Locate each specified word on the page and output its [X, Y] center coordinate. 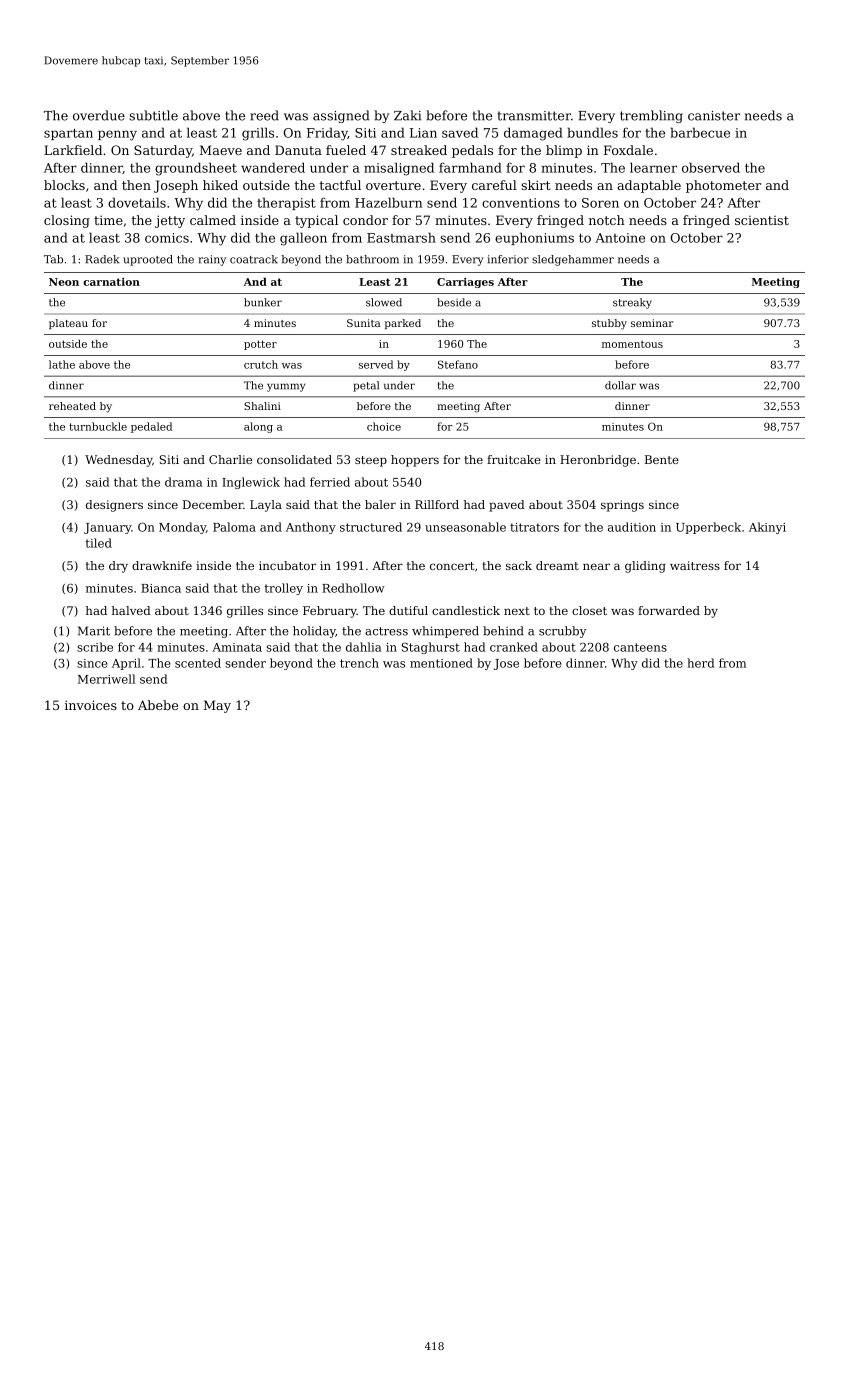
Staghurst [431, 648]
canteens [640, 647]
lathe [62, 364]
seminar [652, 323]
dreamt [557, 565]
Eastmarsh [401, 237]
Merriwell [106, 679]
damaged [533, 134]
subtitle [153, 115]
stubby [609, 324]
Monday [182, 528]
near [596, 566]
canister [714, 116]
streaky [632, 303]
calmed [213, 220]
